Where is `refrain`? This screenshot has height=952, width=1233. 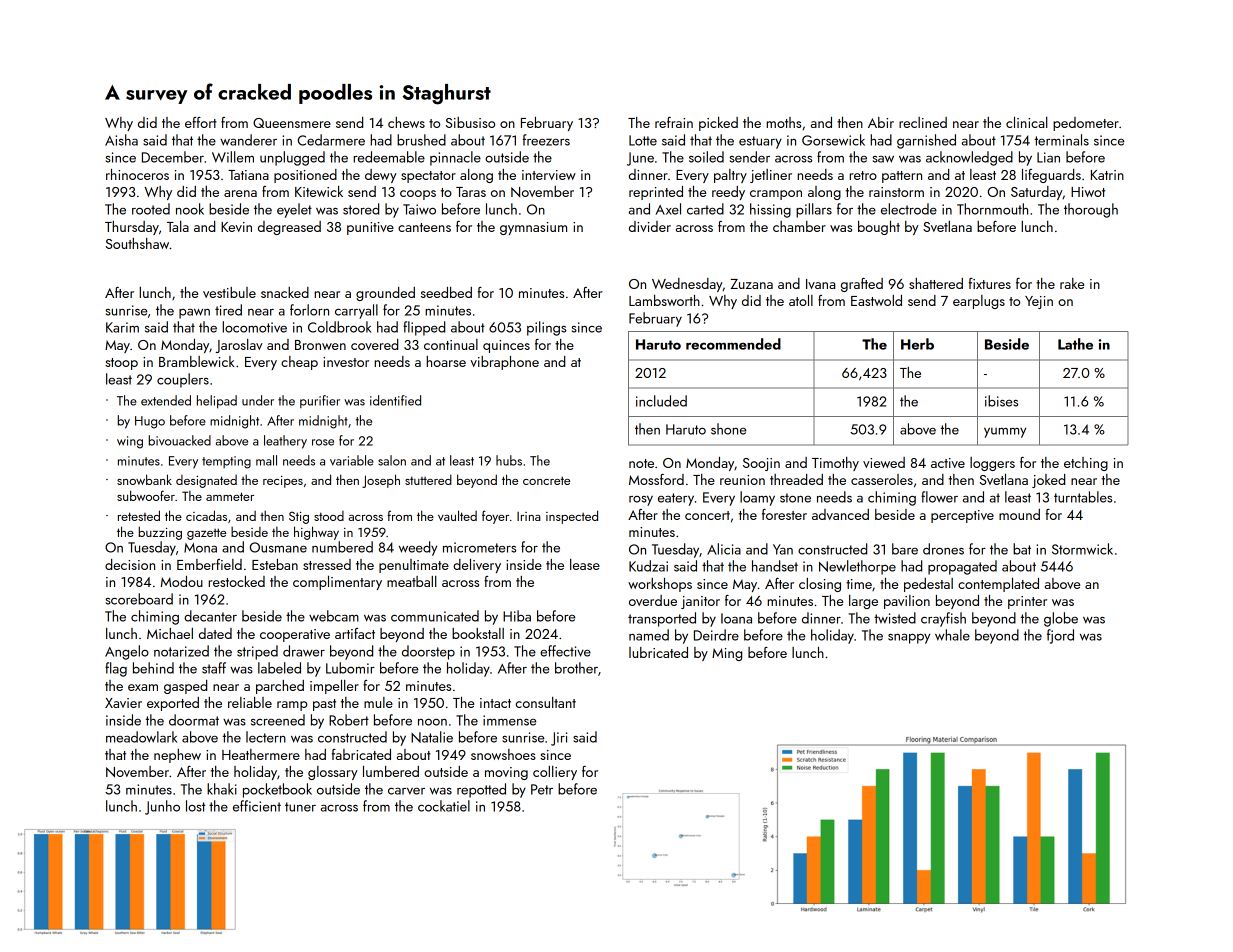
refrain is located at coordinates (674, 122).
